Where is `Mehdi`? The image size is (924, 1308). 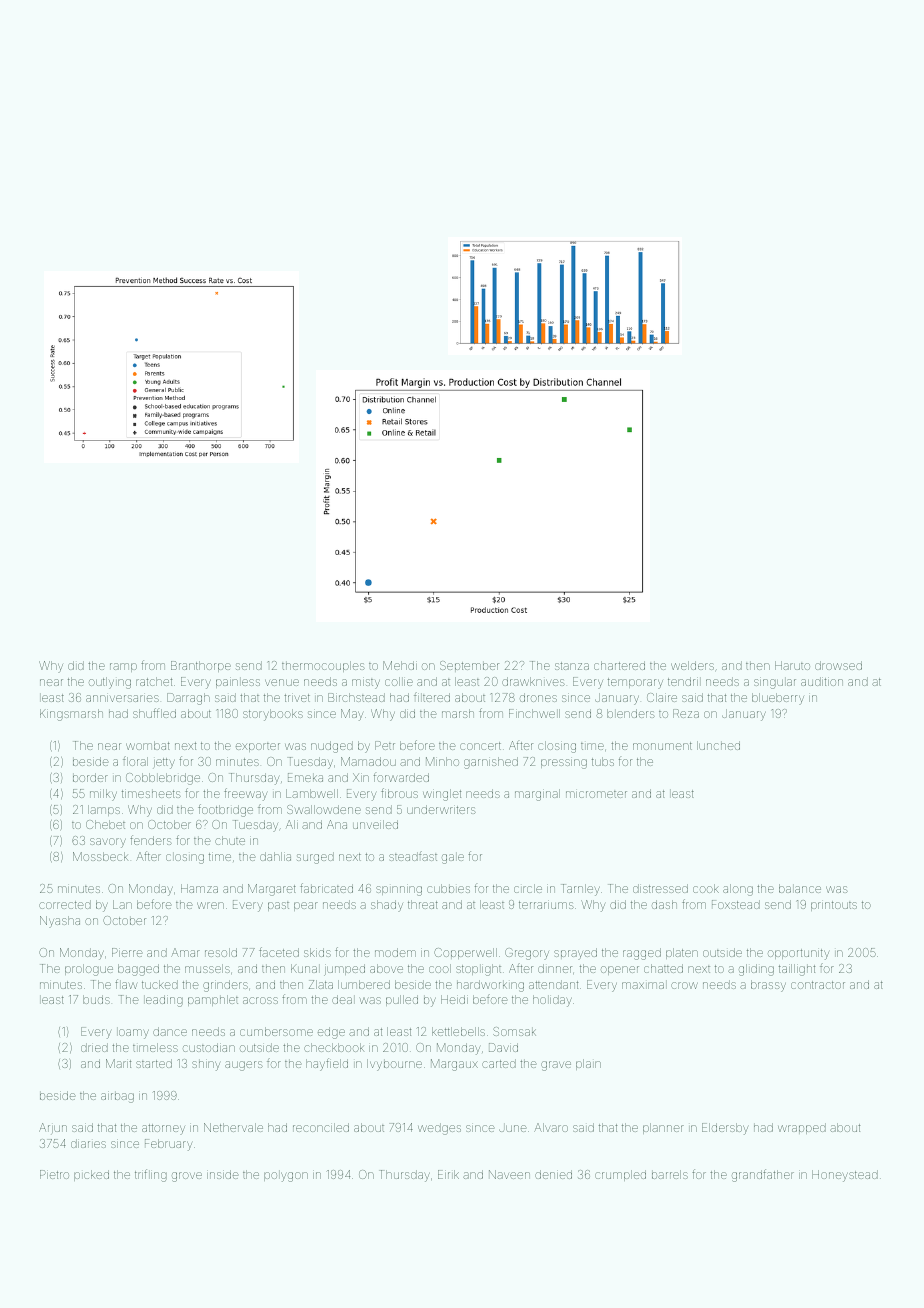
Mehdi is located at coordinates (400, 665).
